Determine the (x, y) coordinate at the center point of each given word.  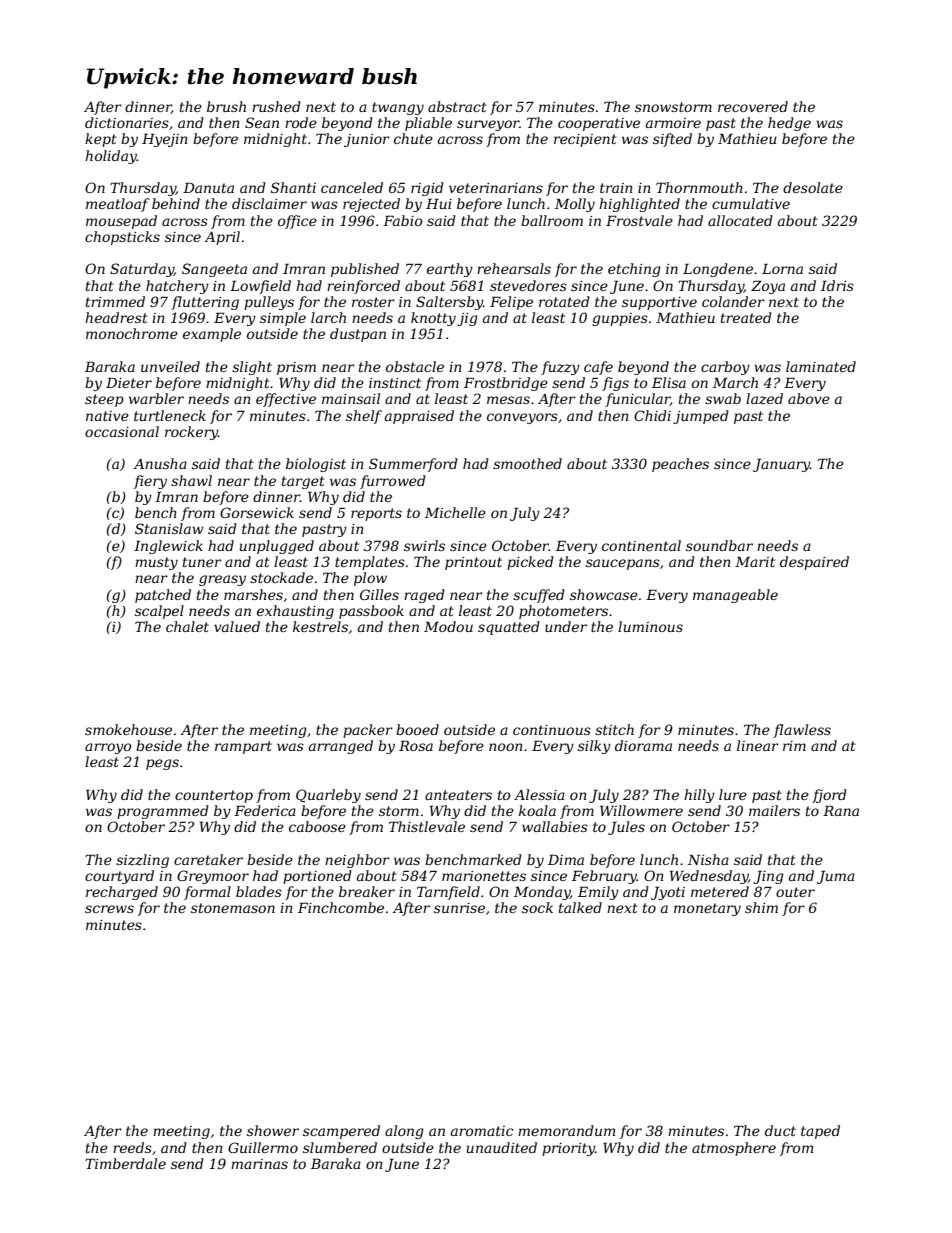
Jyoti (668, 893)
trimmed (115, 301)
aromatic (482, 1131)
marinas (259, 1164)
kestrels (320, 626)
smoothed (527, 463)
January (781, 465)
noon (506, 747)
